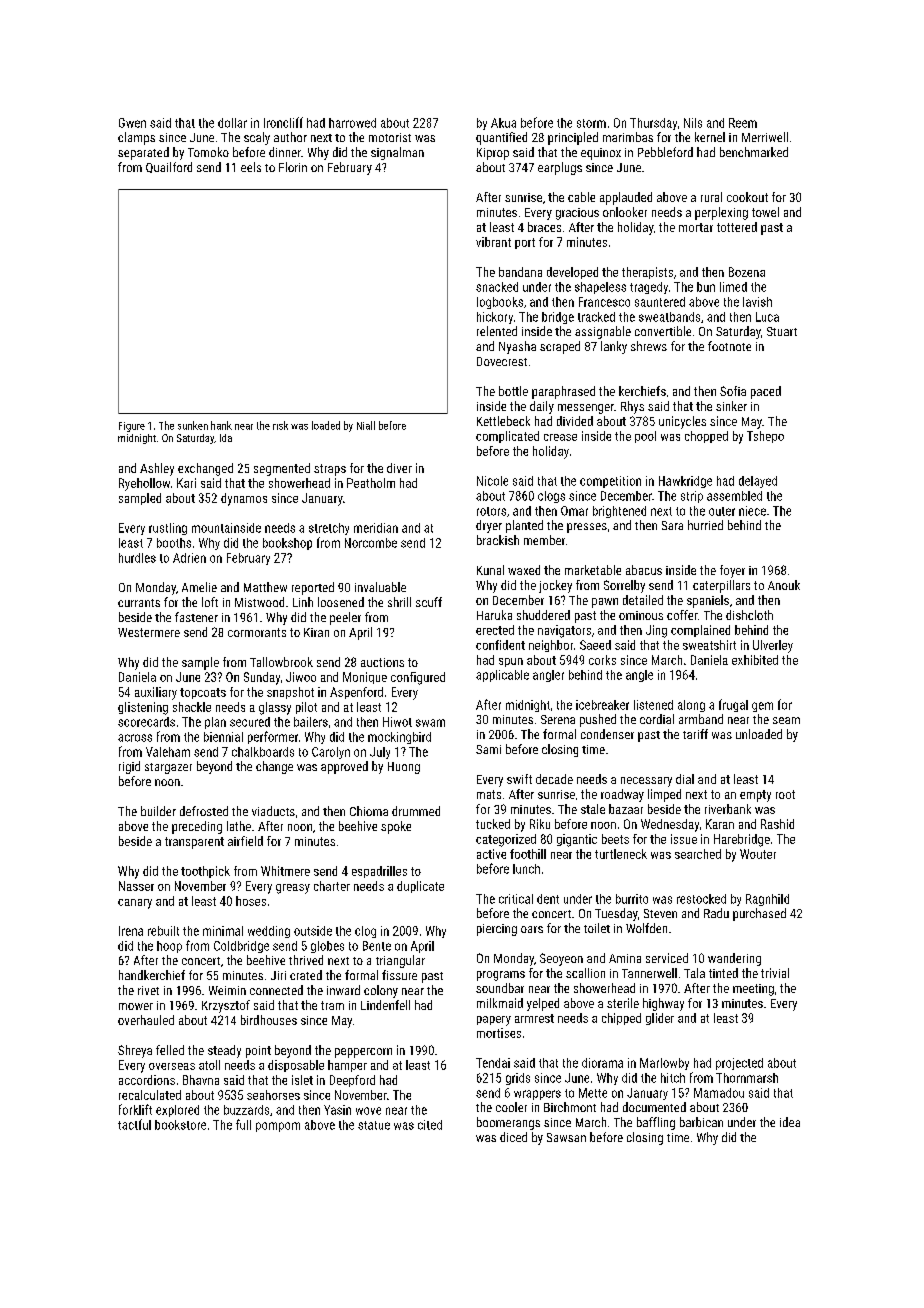 The width and height of the screenshot is (924, 1308). What do you see at coordinates (777, 824) in the screenshot?
I see `Rashid` at bounding box center [777, 824].
